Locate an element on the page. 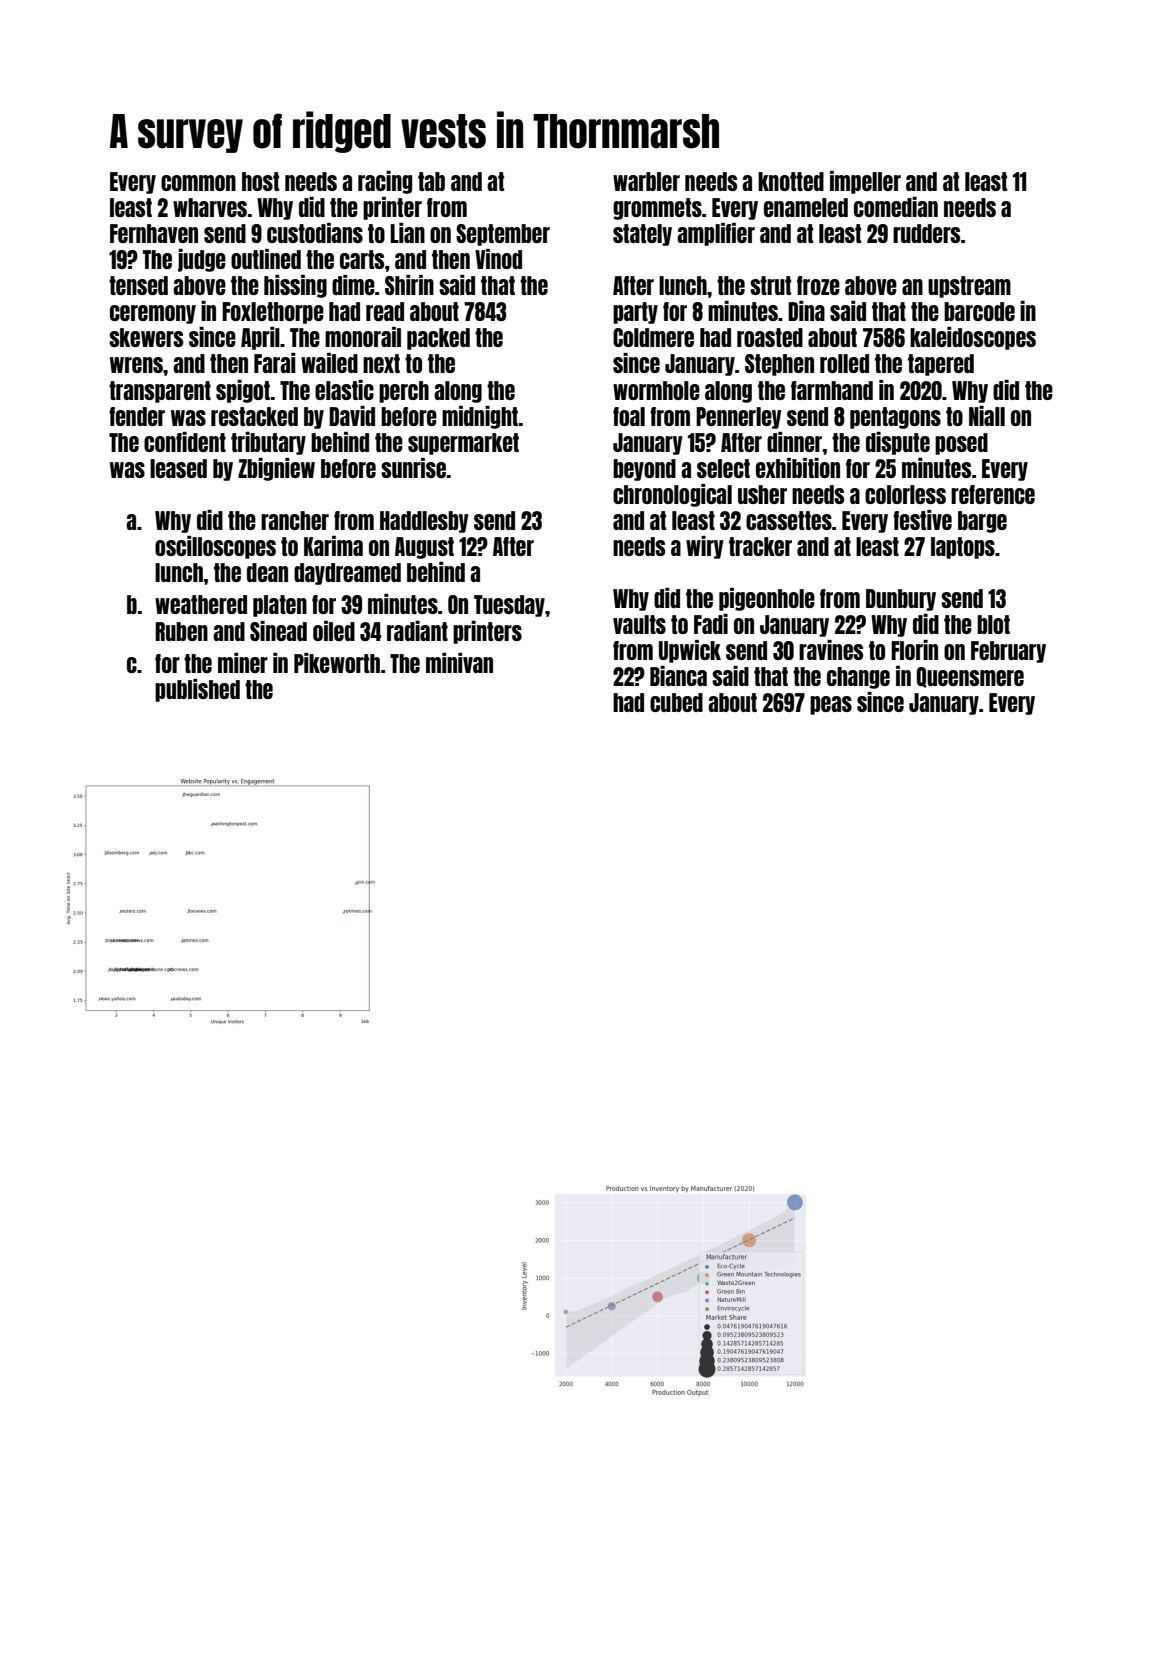 The height and width of the document is (1654, 1165). wiry is located at coordinates (705, 547).
